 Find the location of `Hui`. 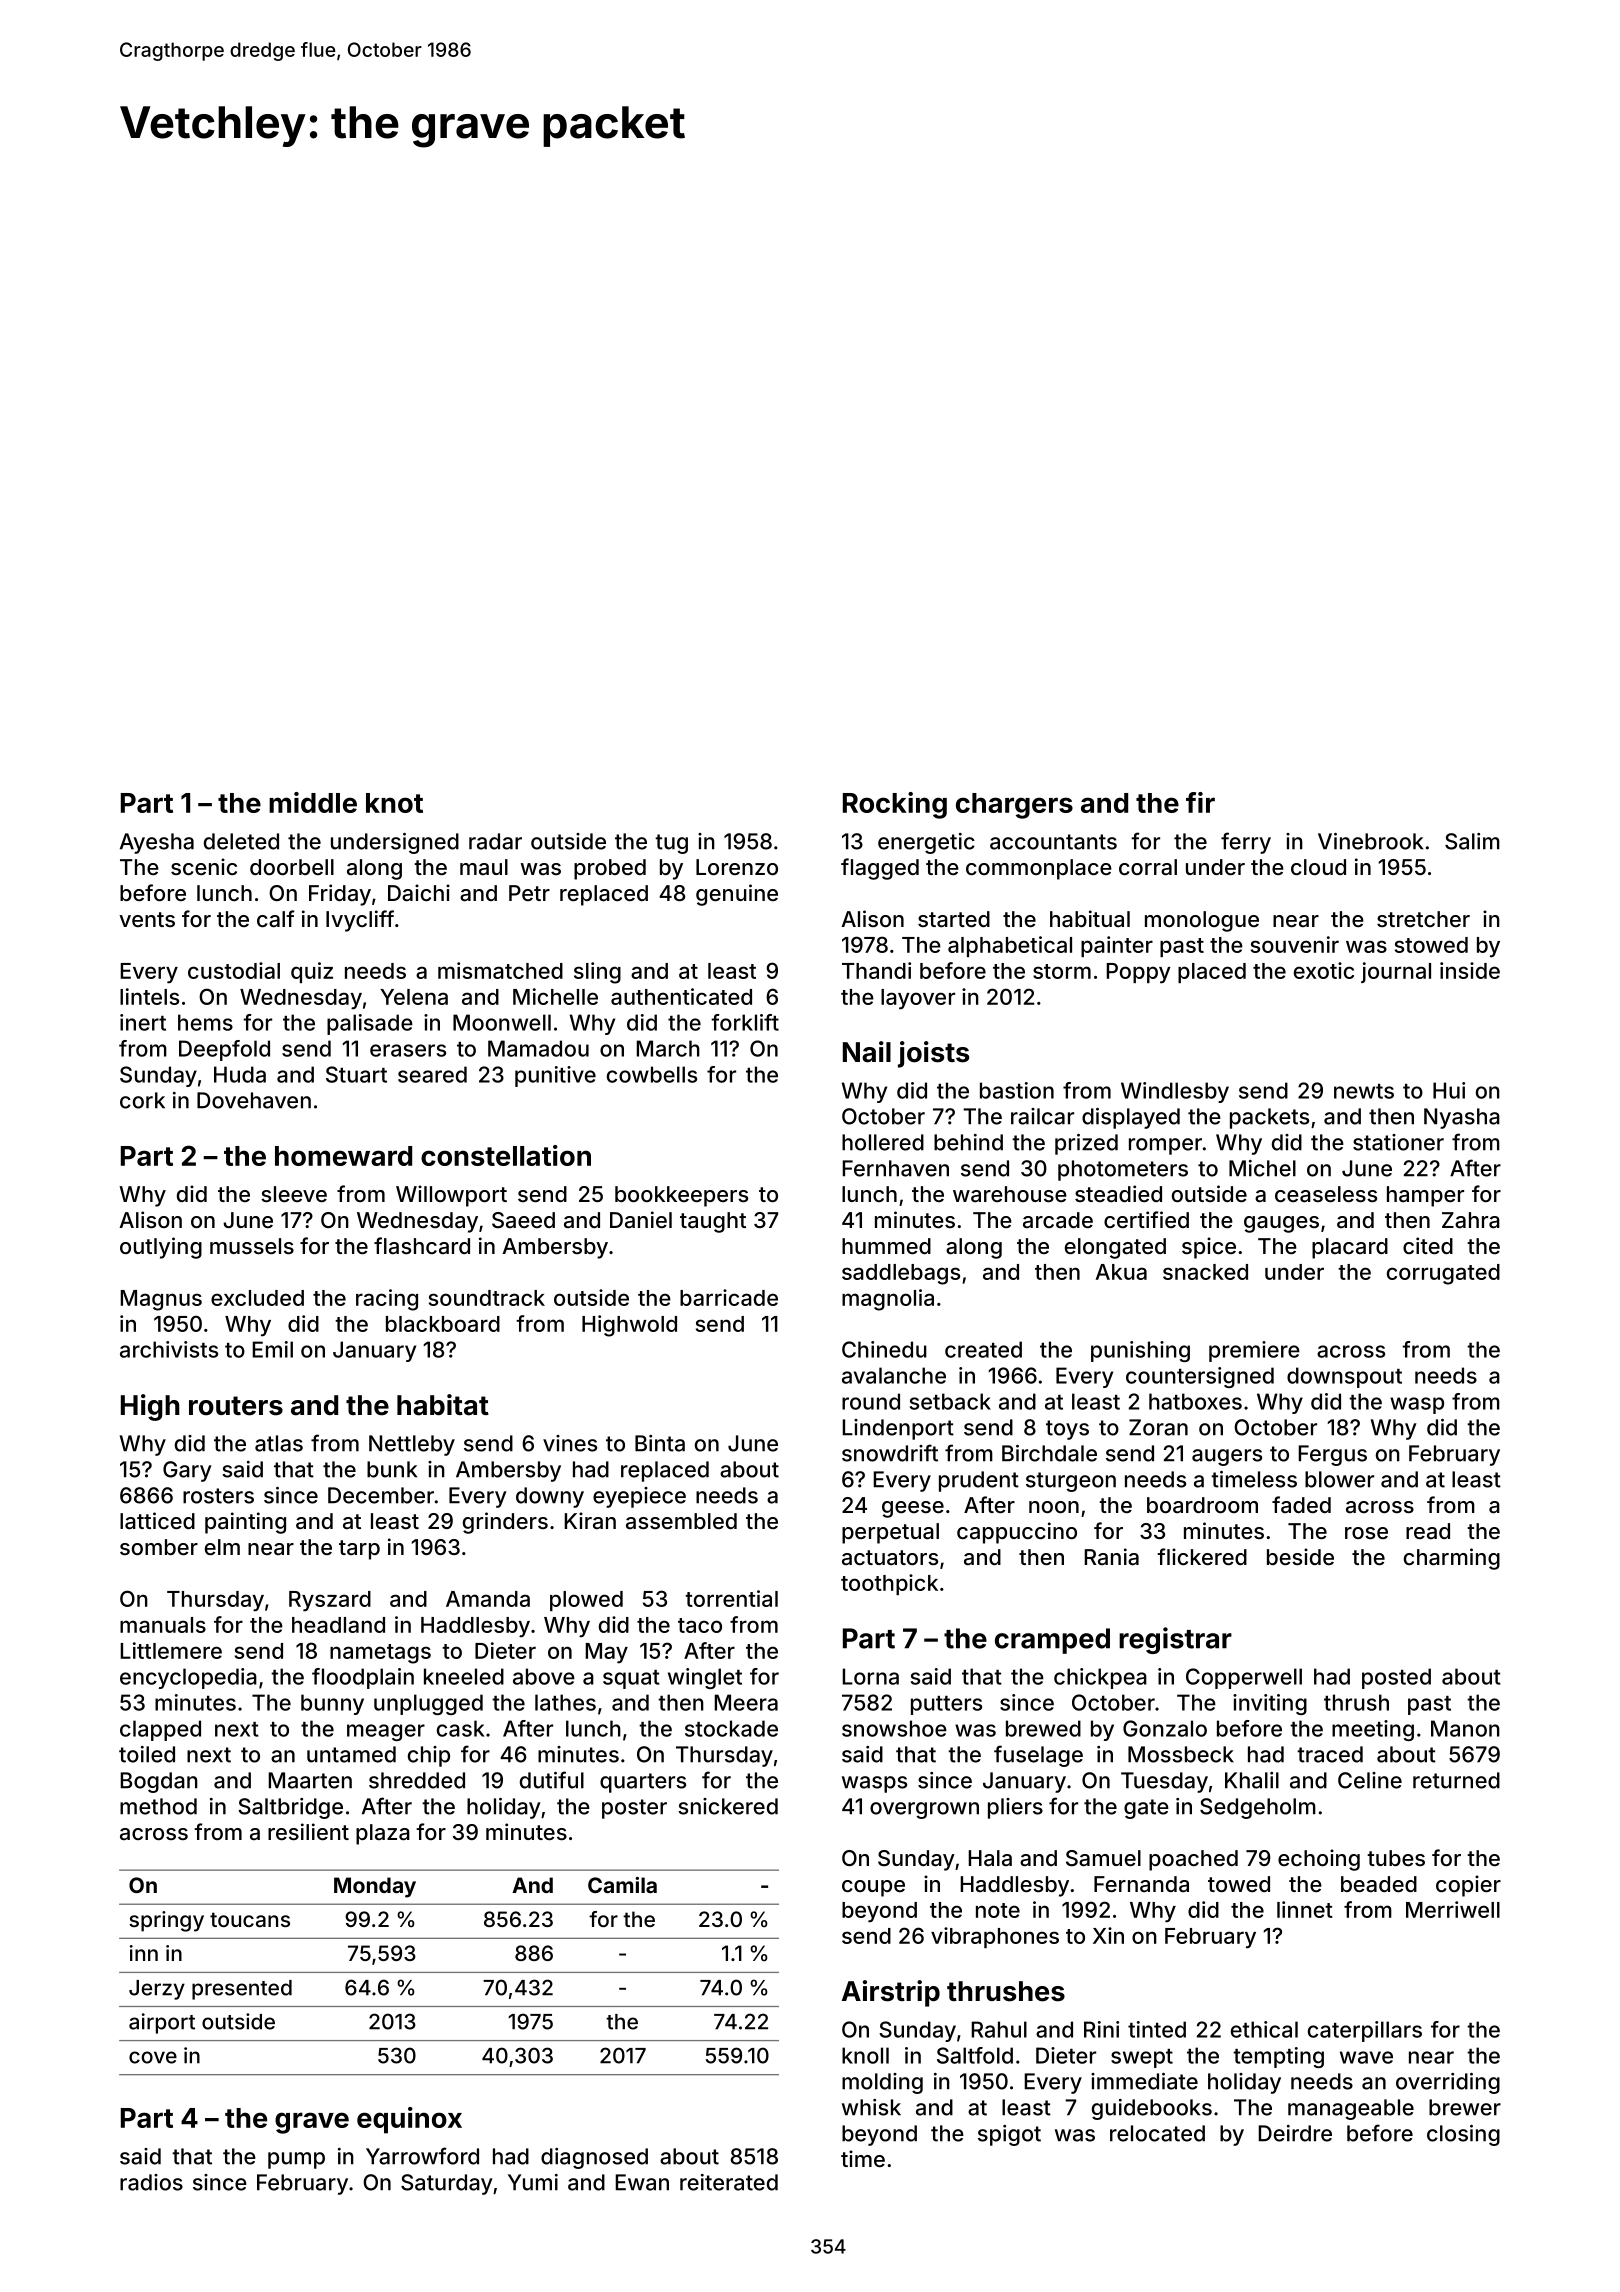

Hui is located at coordinates (1449, 1090).
